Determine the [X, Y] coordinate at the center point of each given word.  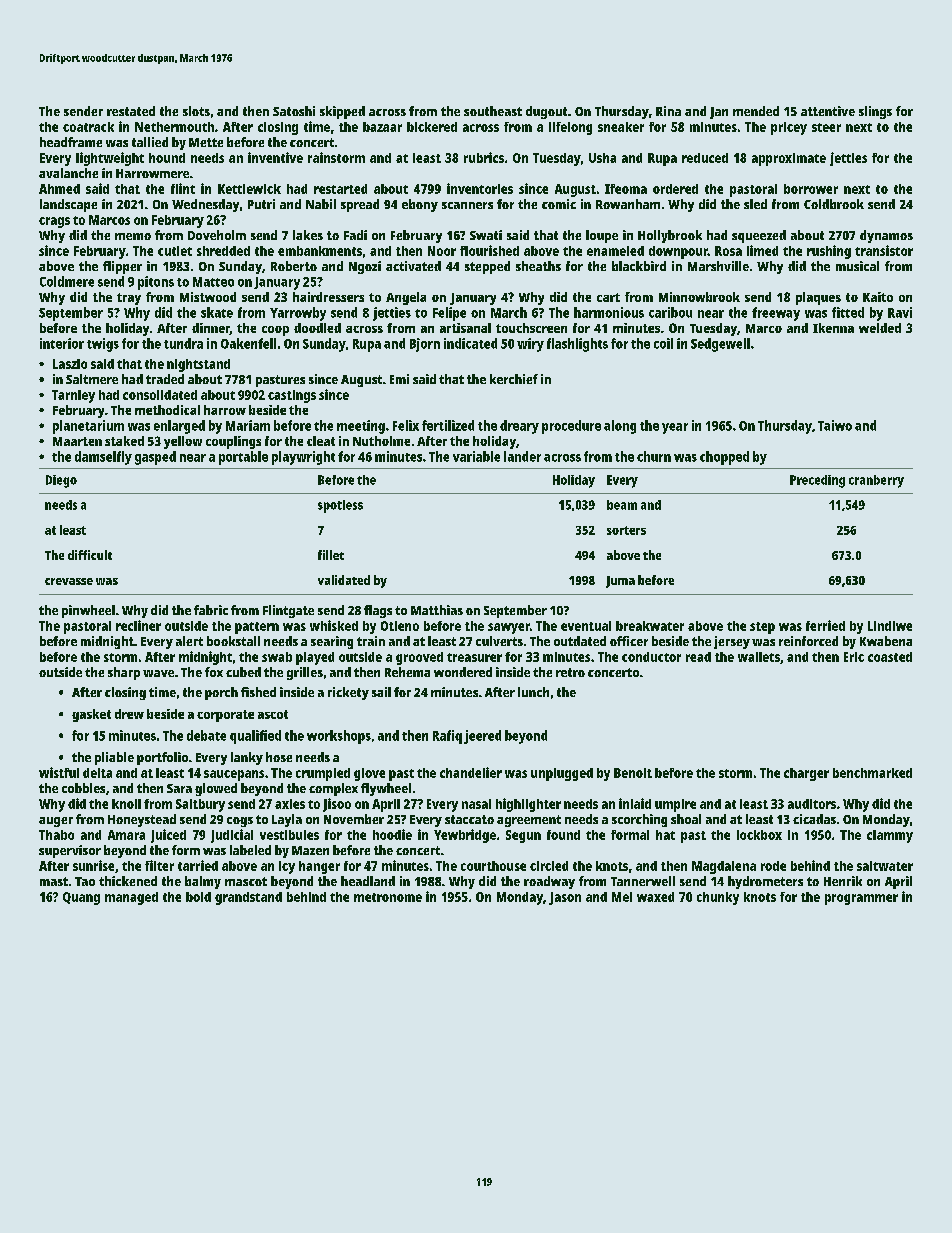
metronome [388, 897]
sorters [626, 530]
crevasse [69, 581]
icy [287, 867]
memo [133, 236]
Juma [620, 582]
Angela [406, 298]
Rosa [728, 251]
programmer [861, 899]
